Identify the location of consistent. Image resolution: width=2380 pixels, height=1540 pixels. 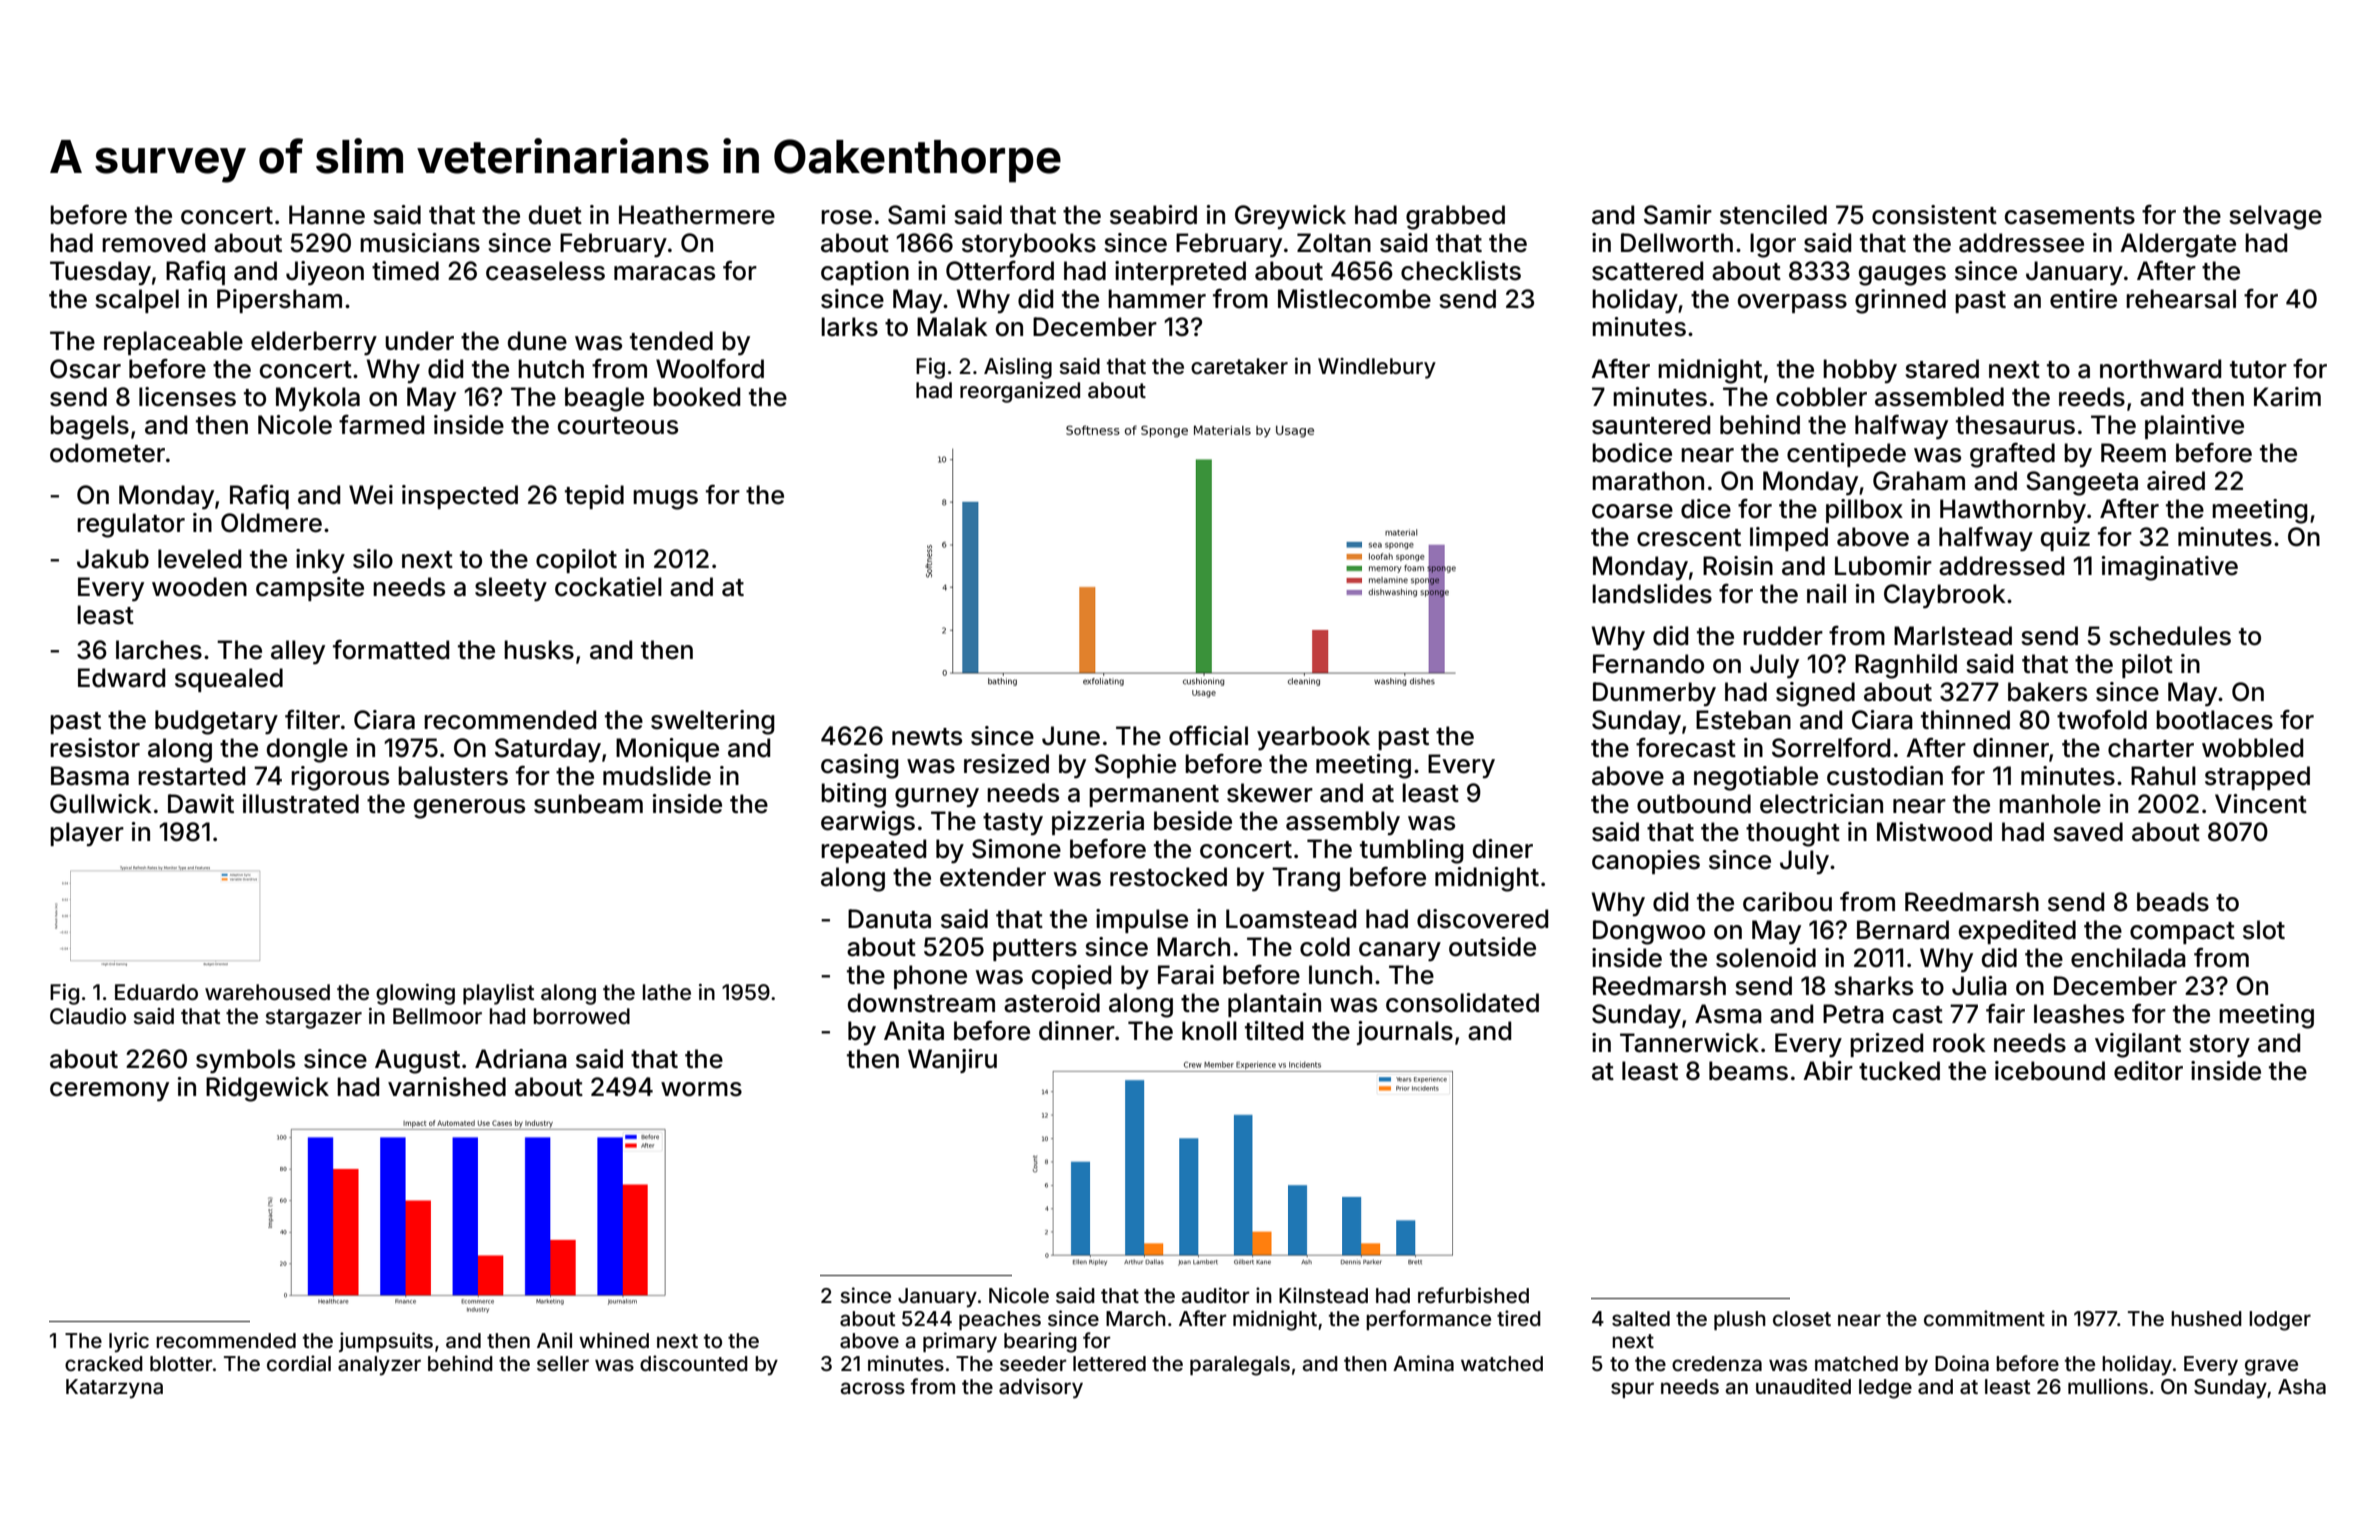
(1934, 215).
